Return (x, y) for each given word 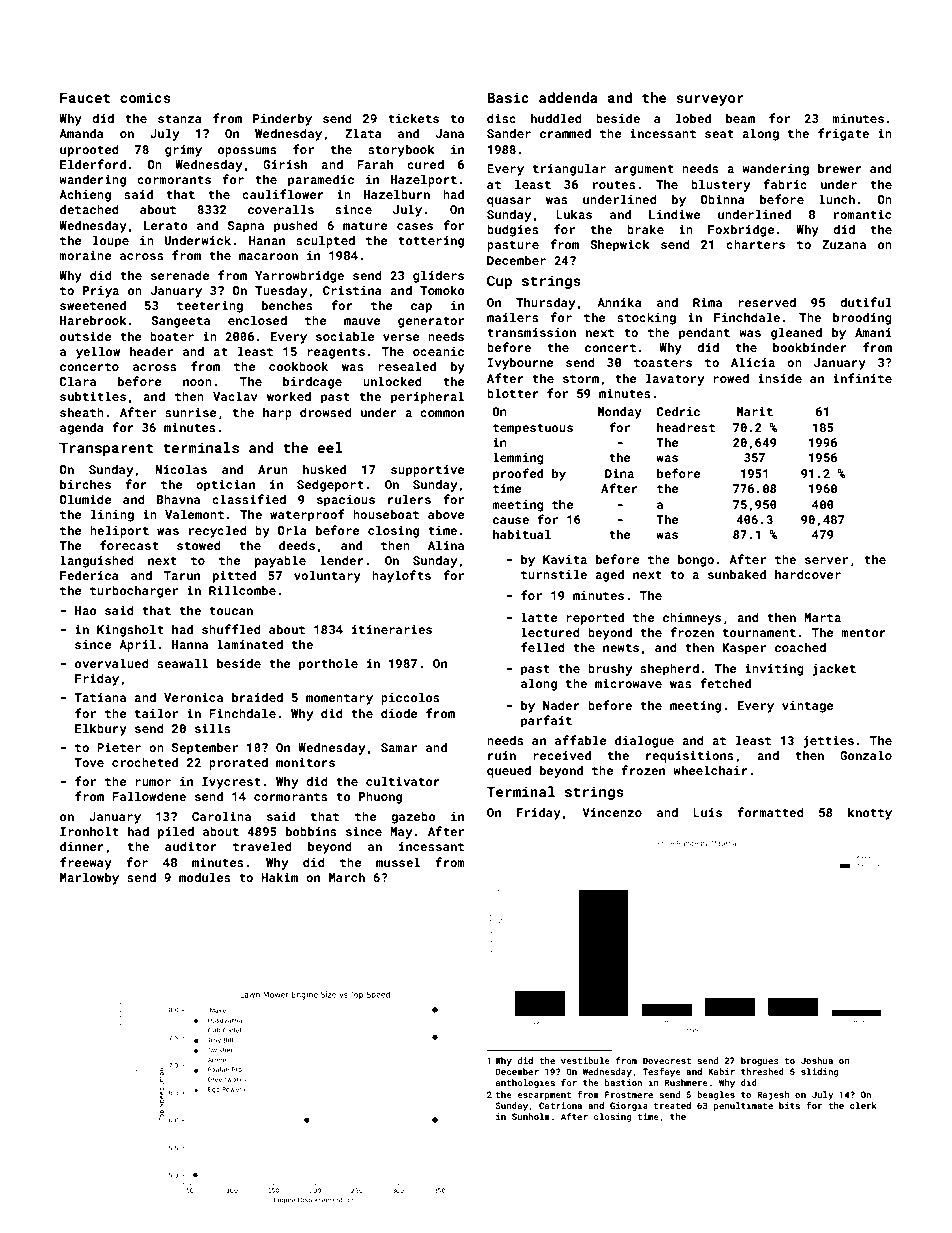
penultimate (743, 1106)
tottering (431, 242)
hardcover (808, 574)
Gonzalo (866, 755)
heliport (119, 531)
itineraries (392, 629)
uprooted (89, 150)
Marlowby (89, 878)
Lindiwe (675, 214)
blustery (720, 185)
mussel (398, 862)
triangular (569, 169)
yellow (98, 352)
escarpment (544, 1096)
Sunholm (531, 1116)
